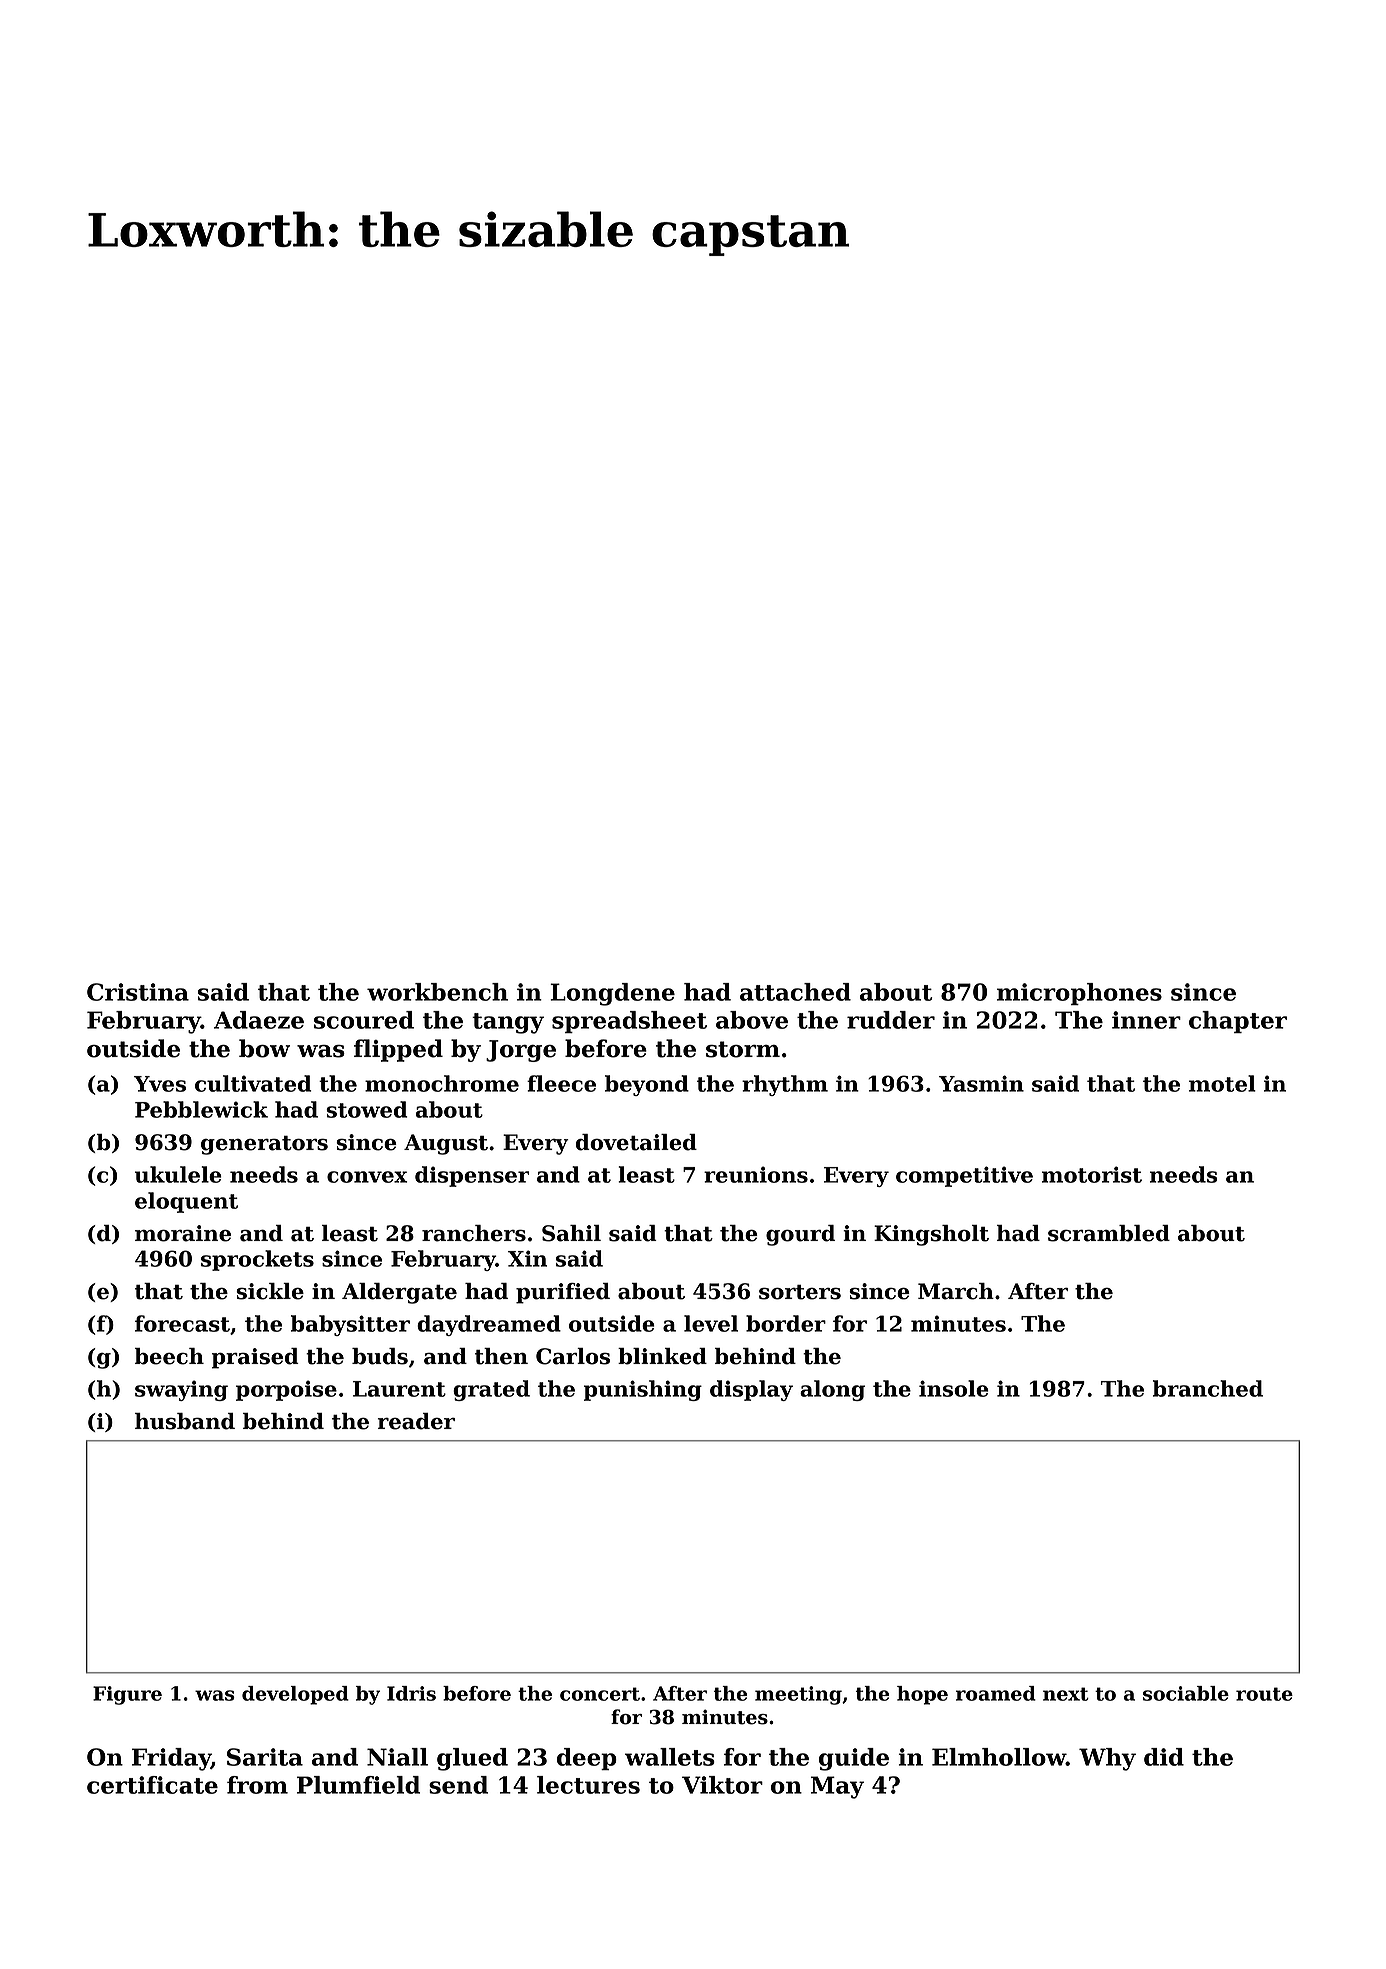 The width and height of the screenshot is (1386, 1969). Describe the element at coordinates (259, 1020) in the screenshot. I see `Adaeze` at that location.
